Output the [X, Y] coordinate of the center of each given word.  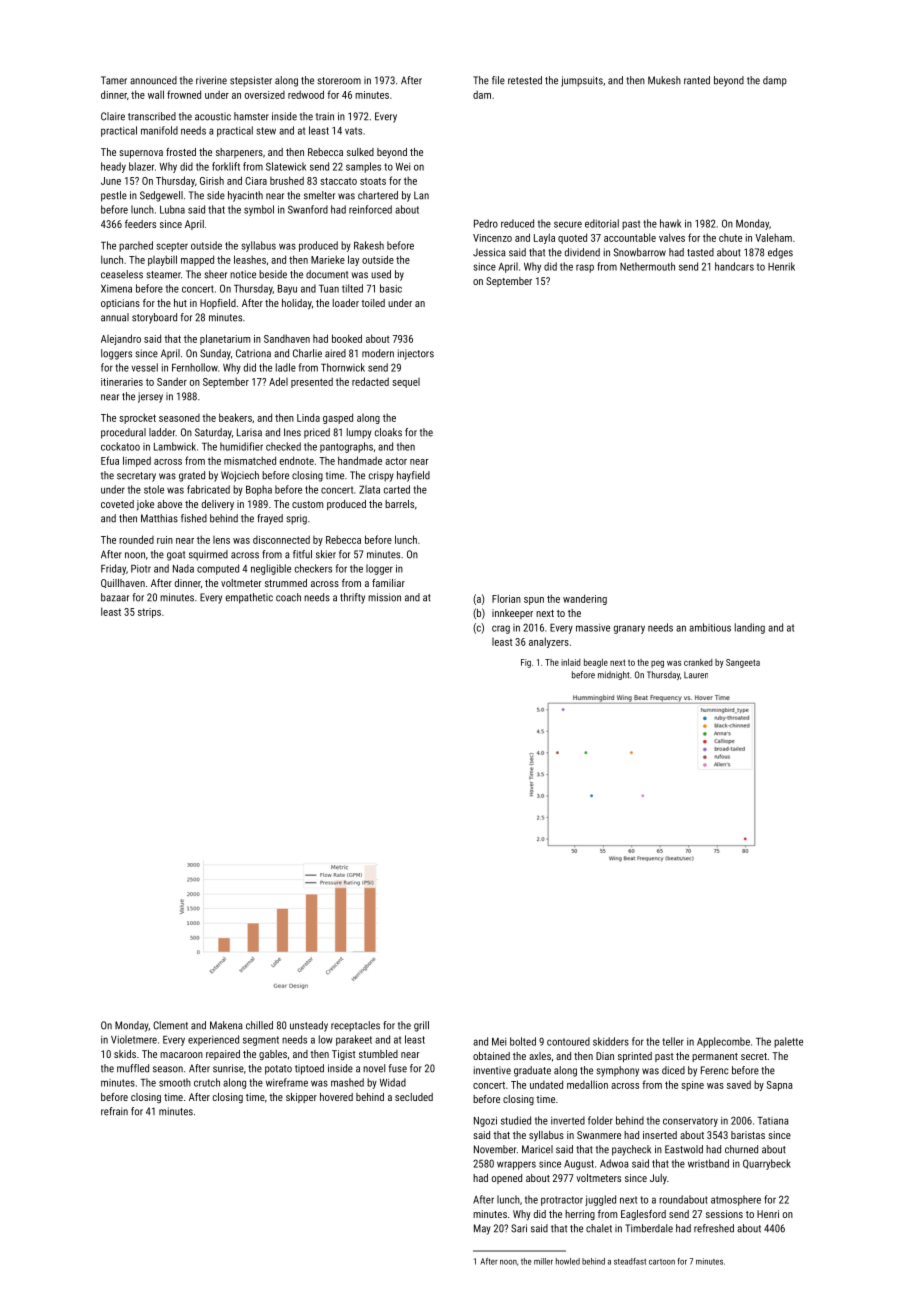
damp [775, 81]
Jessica [489, 252]
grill [421, 1026]
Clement [170, 1025]
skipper [301, 1098]
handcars [734, 266]
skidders [611, 1041]
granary [629, 629]
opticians [120, 304]
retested [525, 80]
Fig [526, 663]
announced [153, 80]
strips [149, 613]
